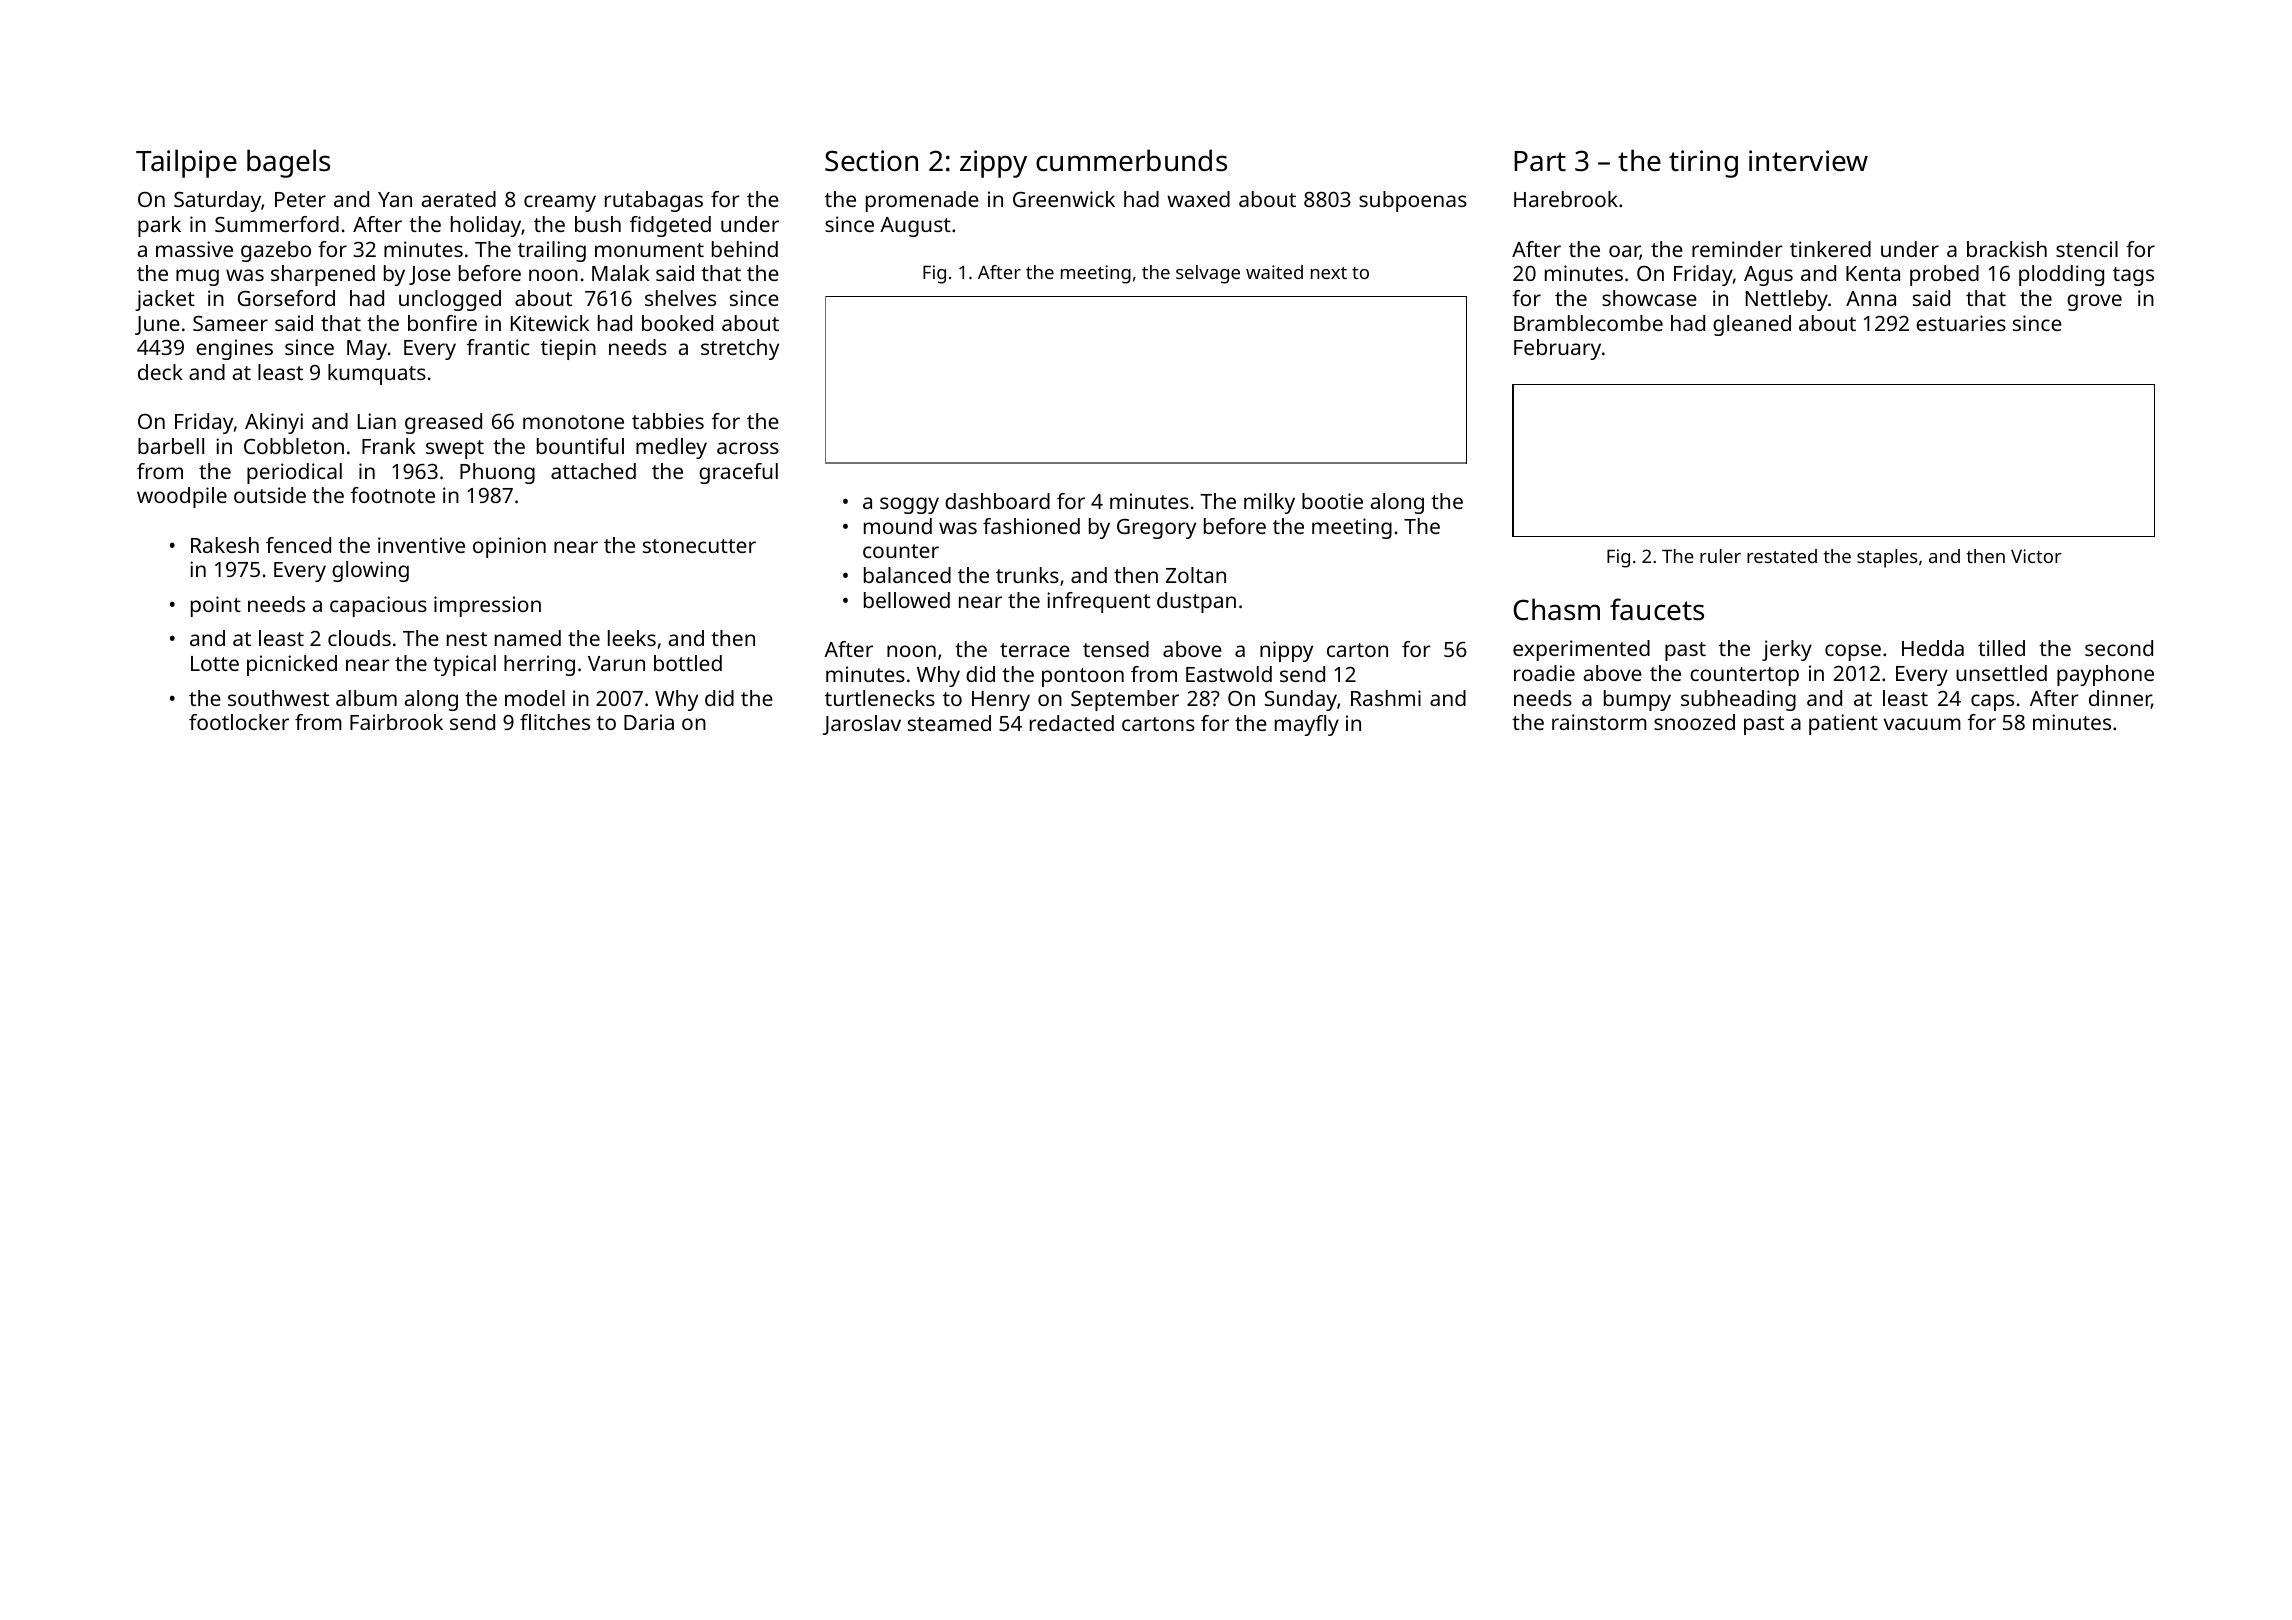 This document has width=2292, height=1620. I want to click on February, so click(1557, 349).
